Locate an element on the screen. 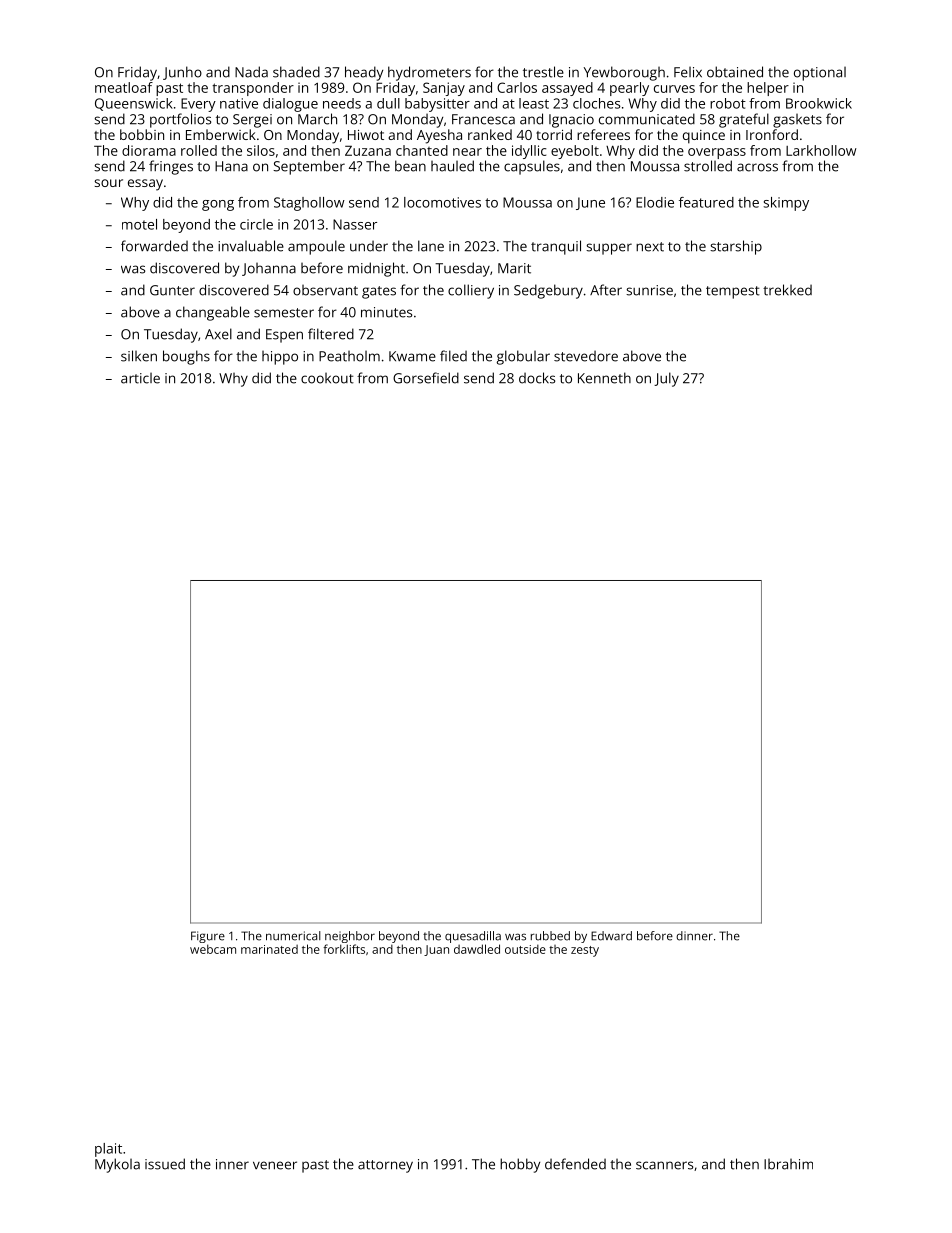 The width and height of the screenshot is (952, 1233). article is located at coordinates (140, 378).
